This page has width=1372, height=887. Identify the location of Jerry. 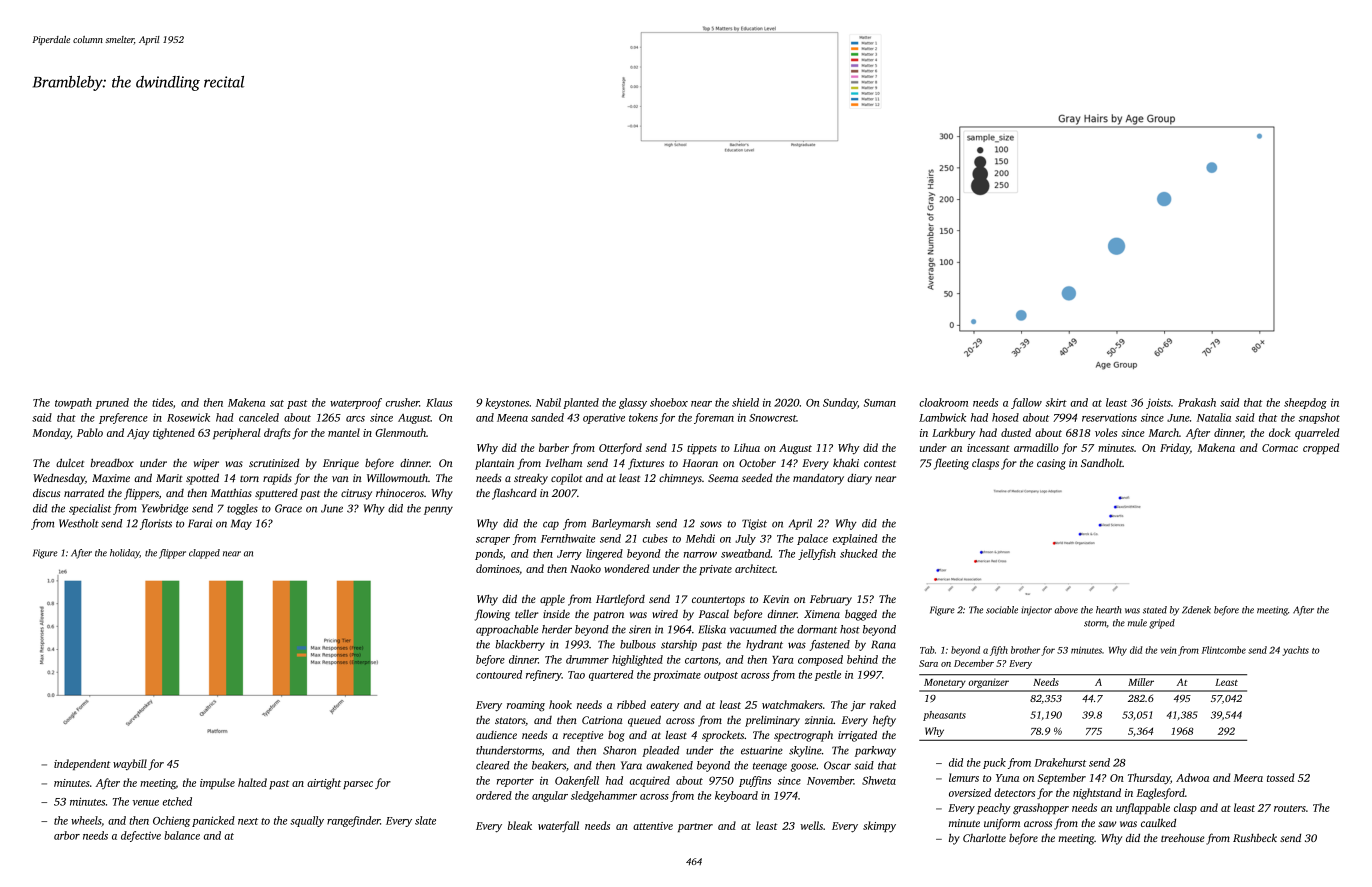
(569, 555).
